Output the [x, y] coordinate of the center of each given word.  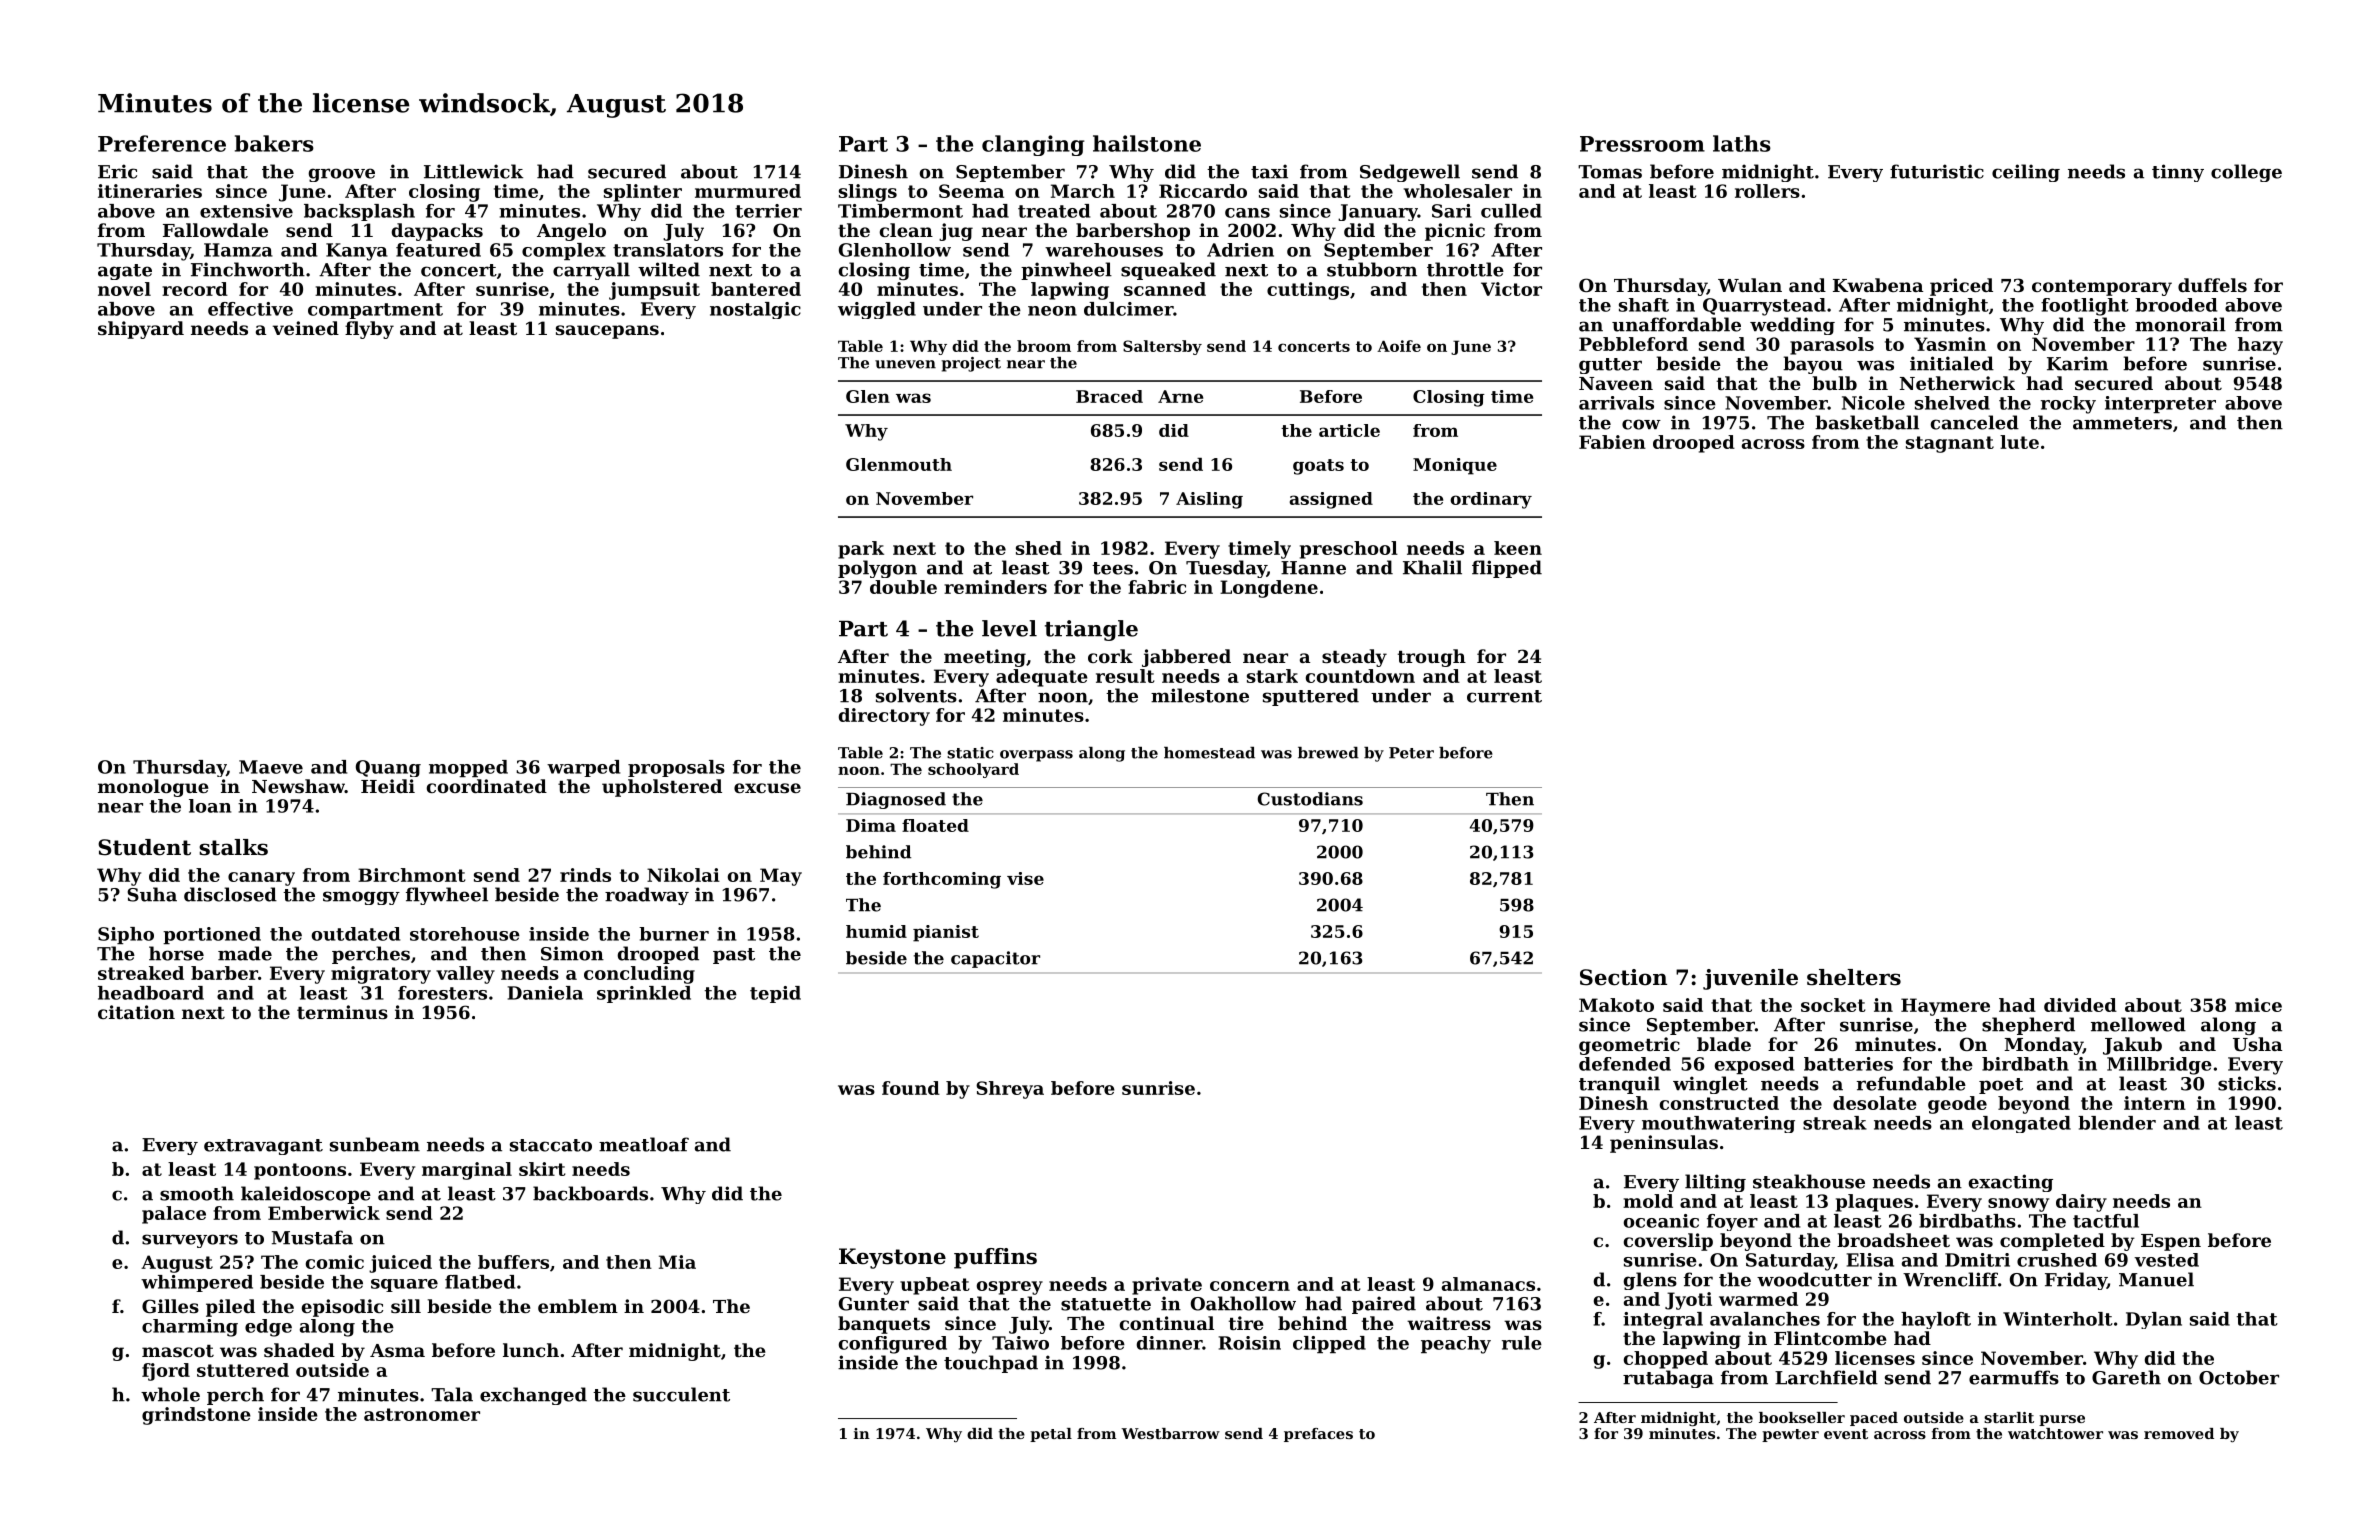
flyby [369, 330]
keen [1518, 548]
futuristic [1937, 171]
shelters [1854, 977]
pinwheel [1066, 271]
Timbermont [900, 211]
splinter [643, 193]
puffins [995, 1258]
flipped [1507, 569]
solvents [916, 695]
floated [935, 825]
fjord [166, 1372]
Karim [2077, 363]
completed [2052, 1242]
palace [174, 1215]
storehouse [465, 934]
